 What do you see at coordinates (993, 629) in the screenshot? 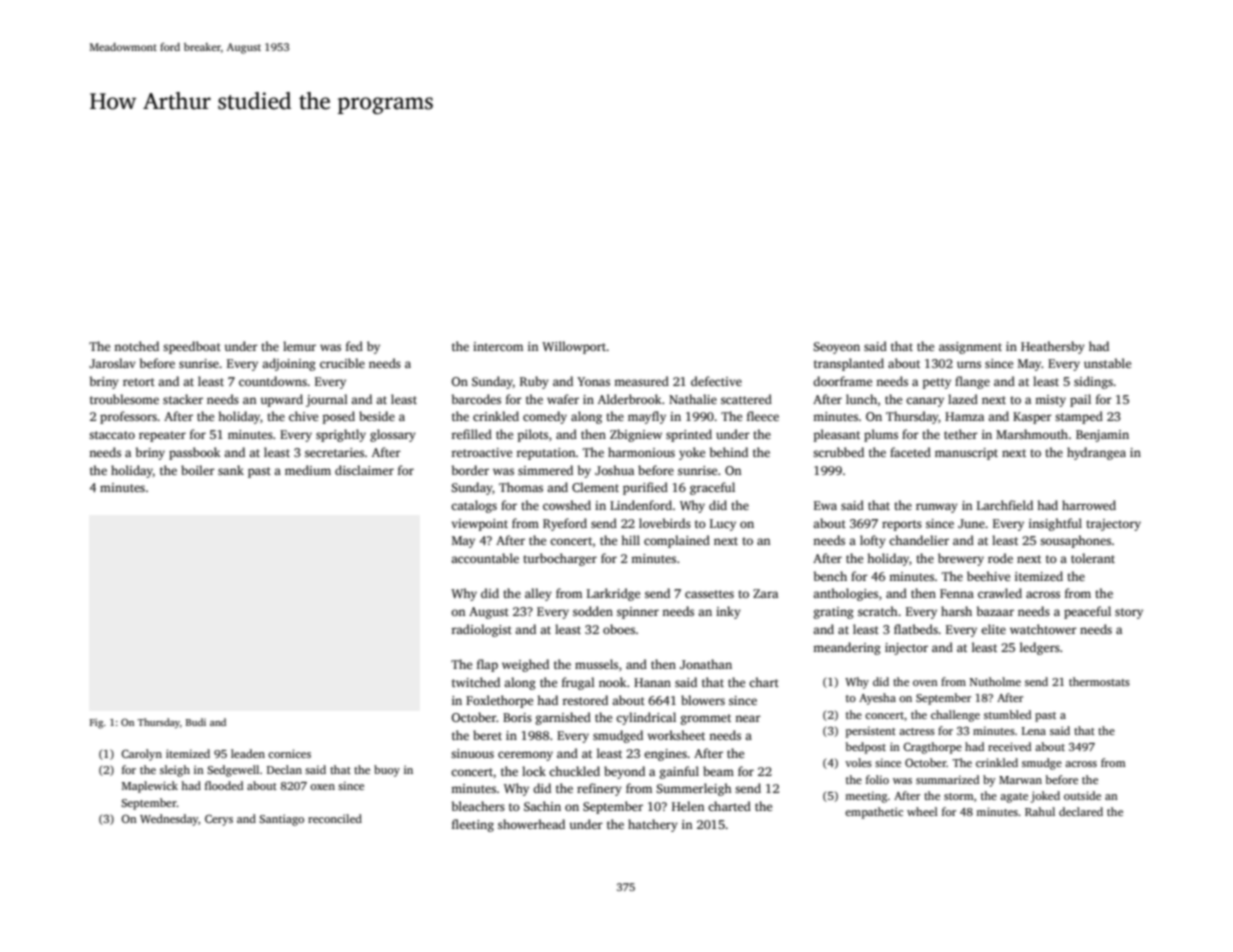
I see `elite` at bounding box center [993, 629].
